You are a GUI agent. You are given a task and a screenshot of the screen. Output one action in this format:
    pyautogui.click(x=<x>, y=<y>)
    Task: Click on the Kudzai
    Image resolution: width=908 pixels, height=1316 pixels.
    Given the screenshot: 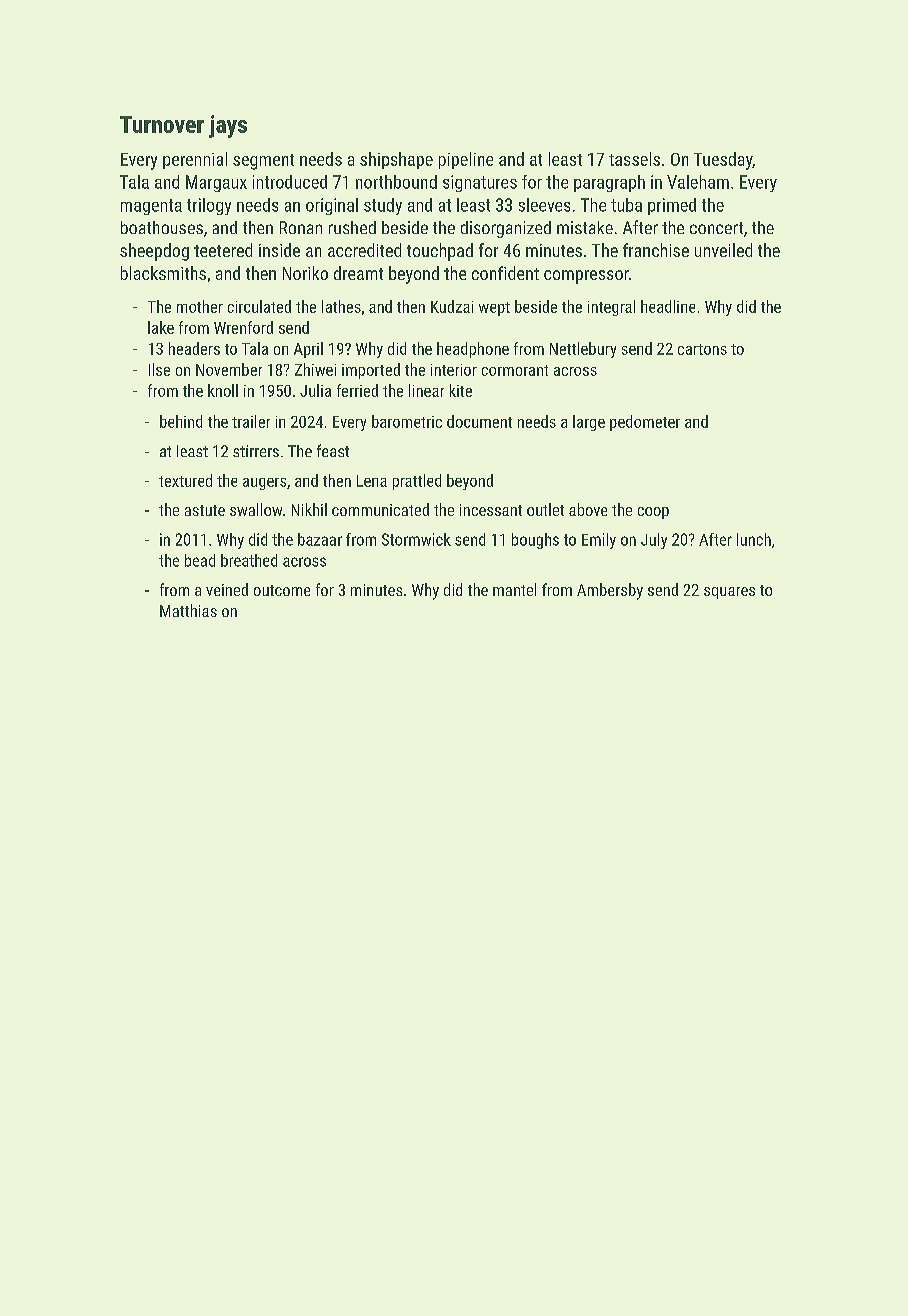 What is the action you would take?
    pyautogui.click(x=452, y=306)
